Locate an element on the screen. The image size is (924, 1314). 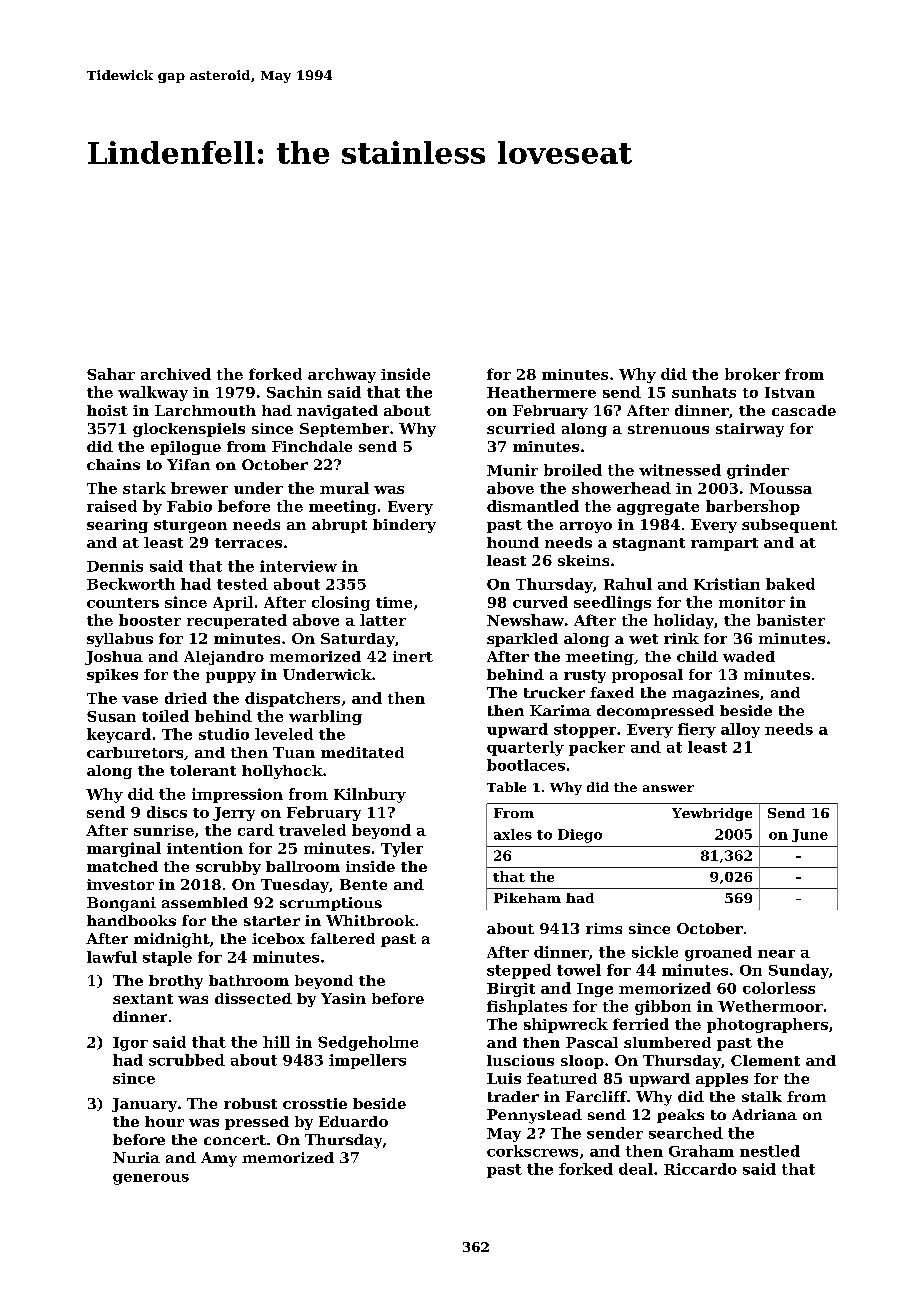
Sunday is located at coordinates (799, 971).
